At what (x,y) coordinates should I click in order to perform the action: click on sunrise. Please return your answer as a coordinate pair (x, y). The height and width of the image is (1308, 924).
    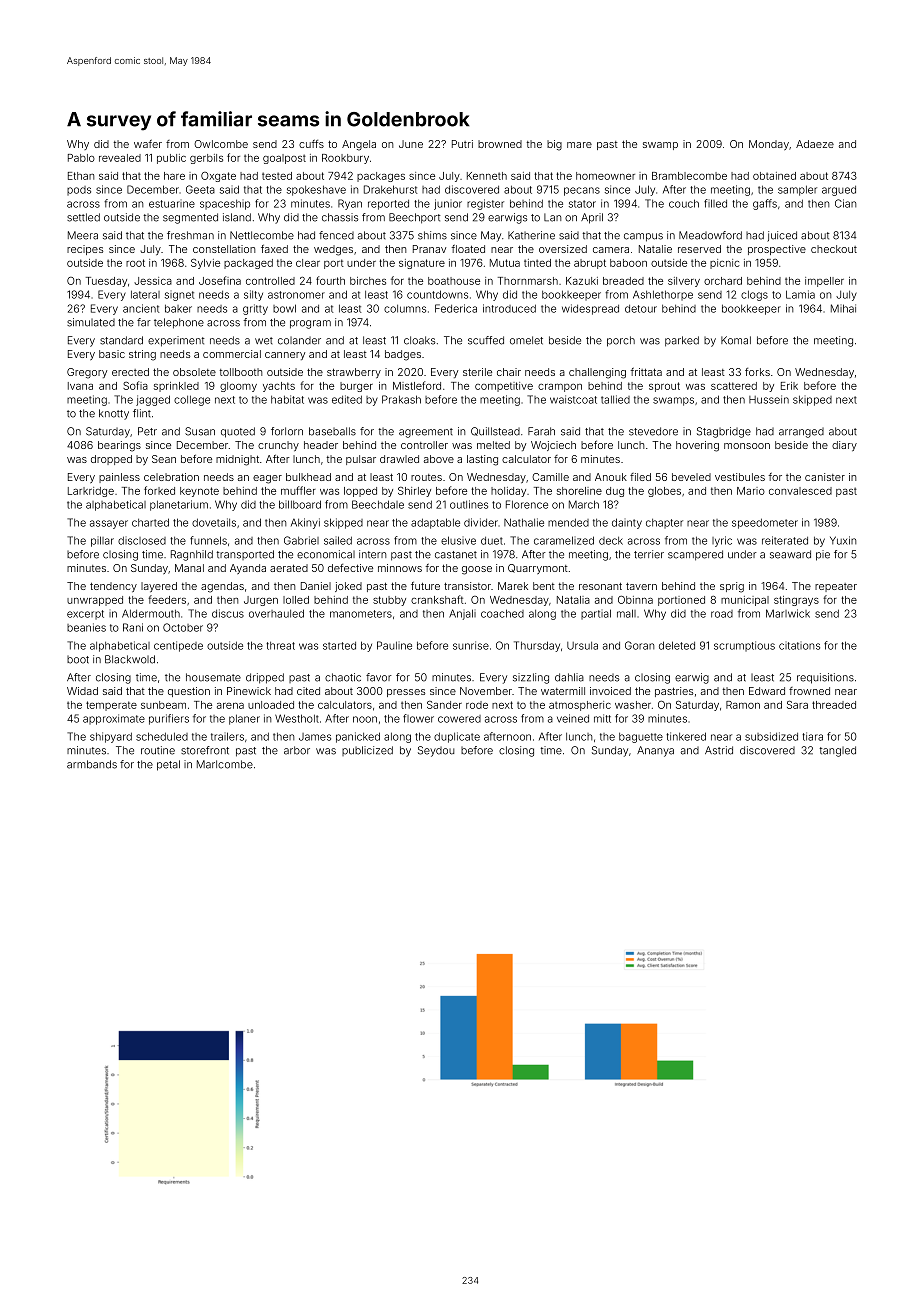
    Looking at the image, I should click on (471, 645).
